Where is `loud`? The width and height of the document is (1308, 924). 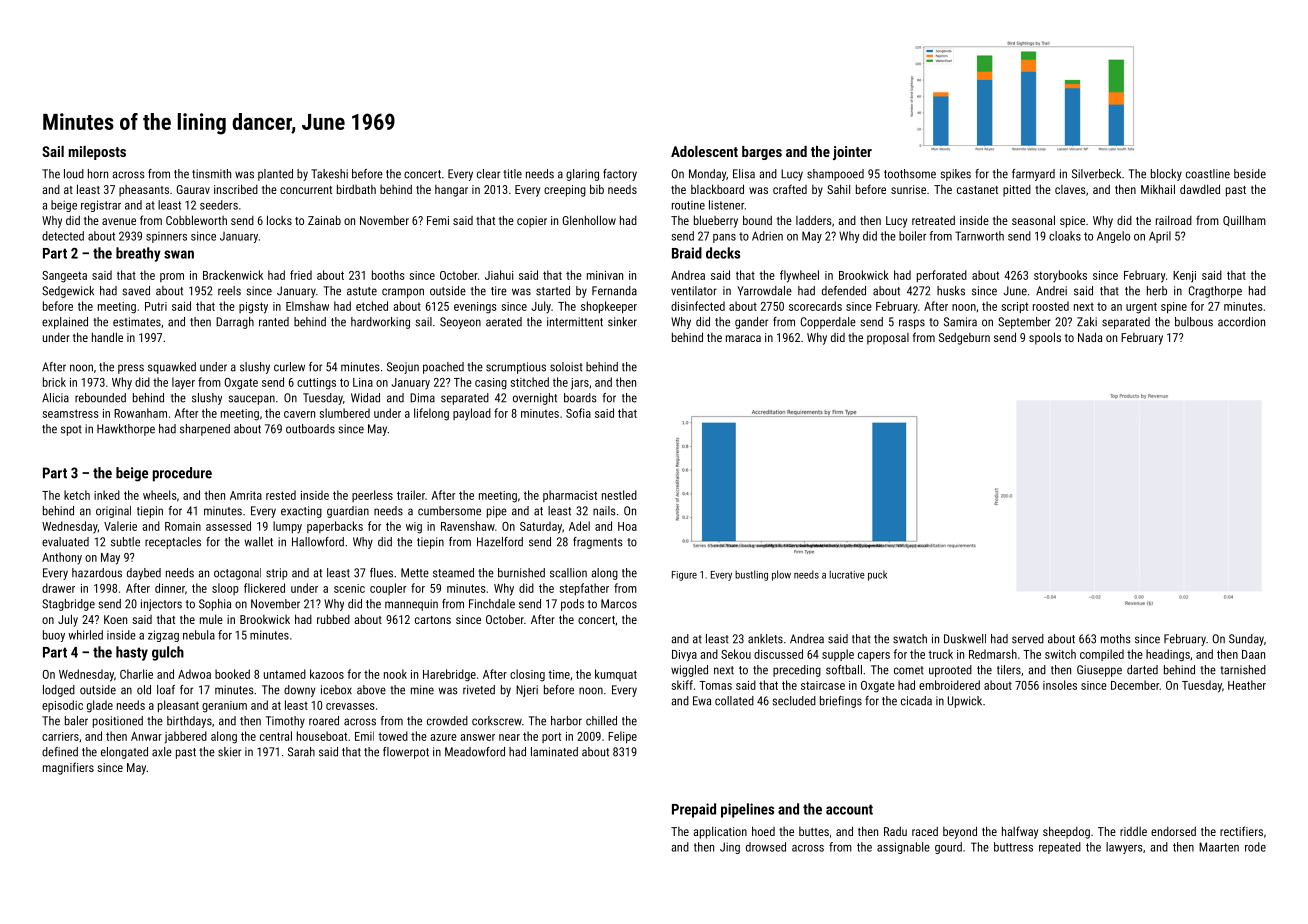 loud is located at coordinates (74, 174).
